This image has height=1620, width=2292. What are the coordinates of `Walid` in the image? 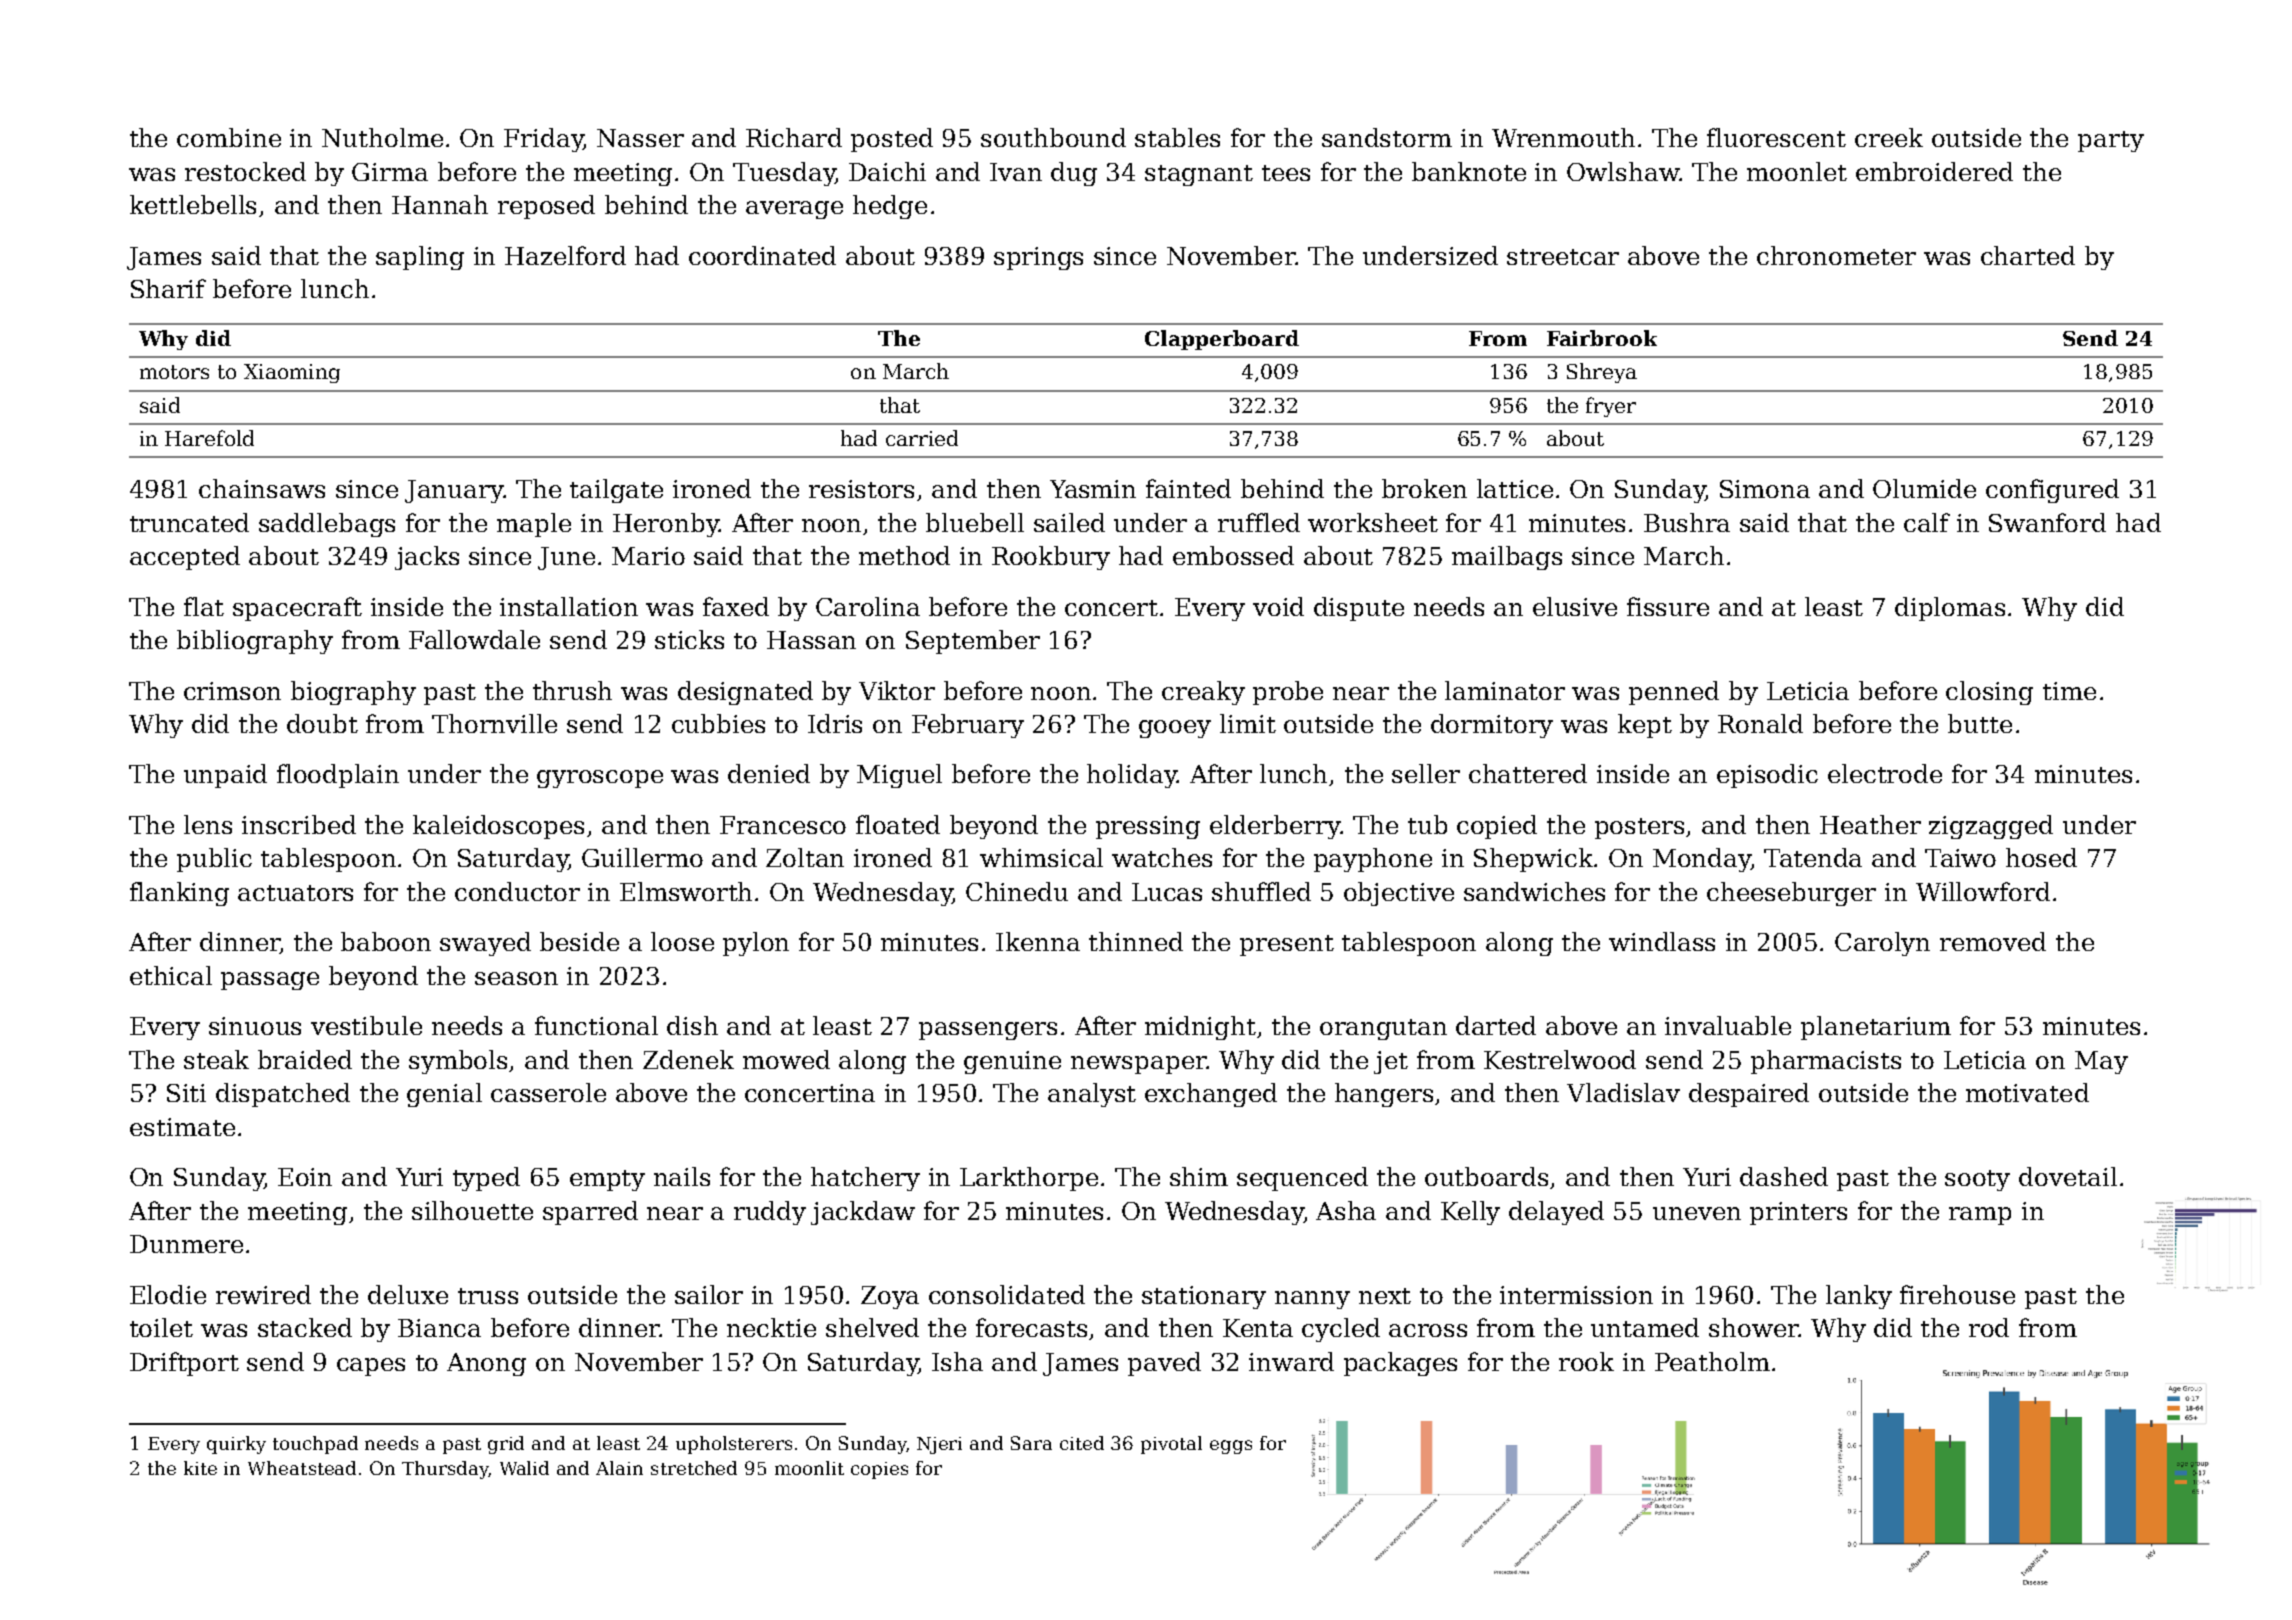 It's located at (524, 1468).
